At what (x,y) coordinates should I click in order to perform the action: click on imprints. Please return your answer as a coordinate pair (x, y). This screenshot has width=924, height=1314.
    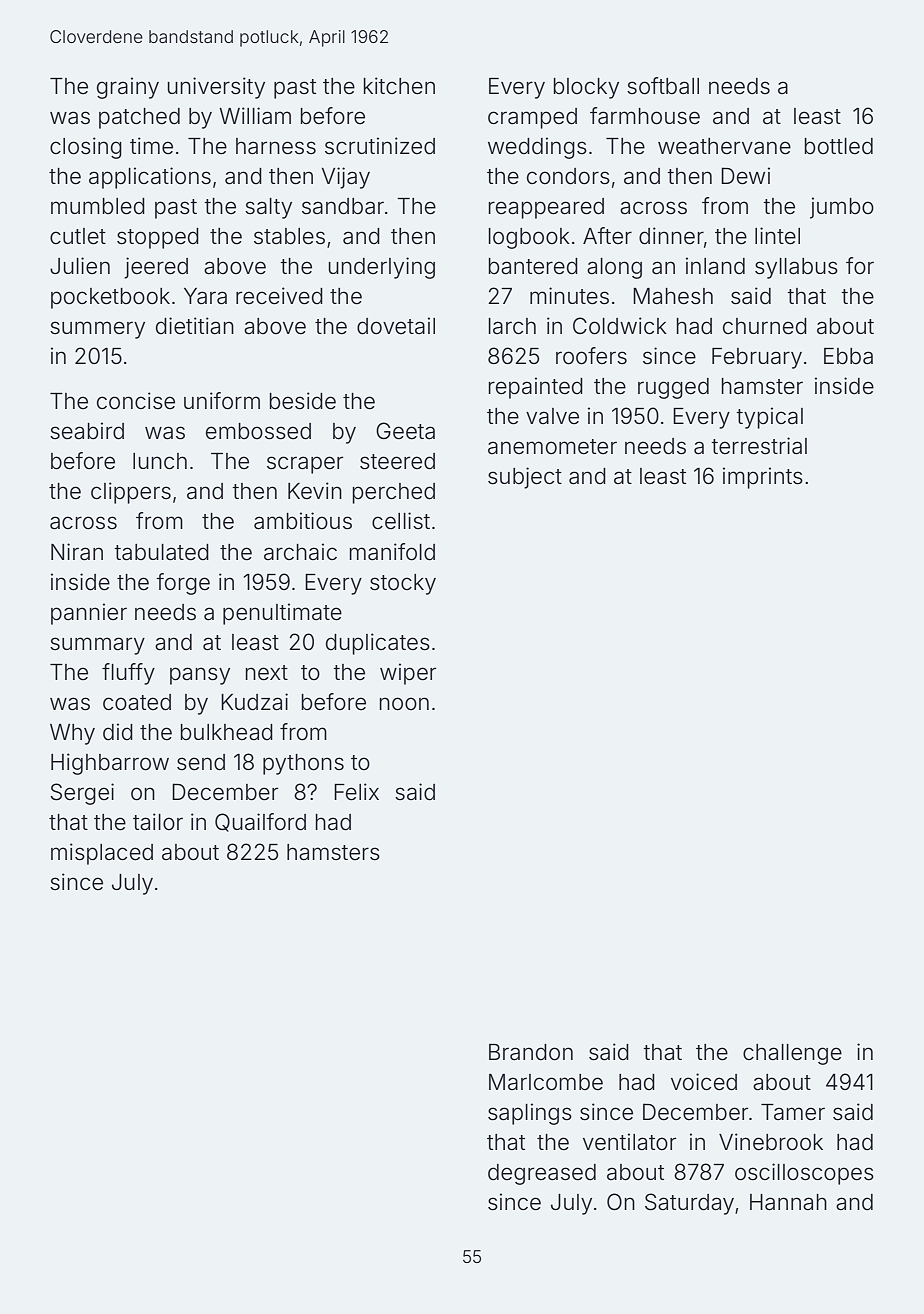
    Looking at the image, I should click on (763, 478).
